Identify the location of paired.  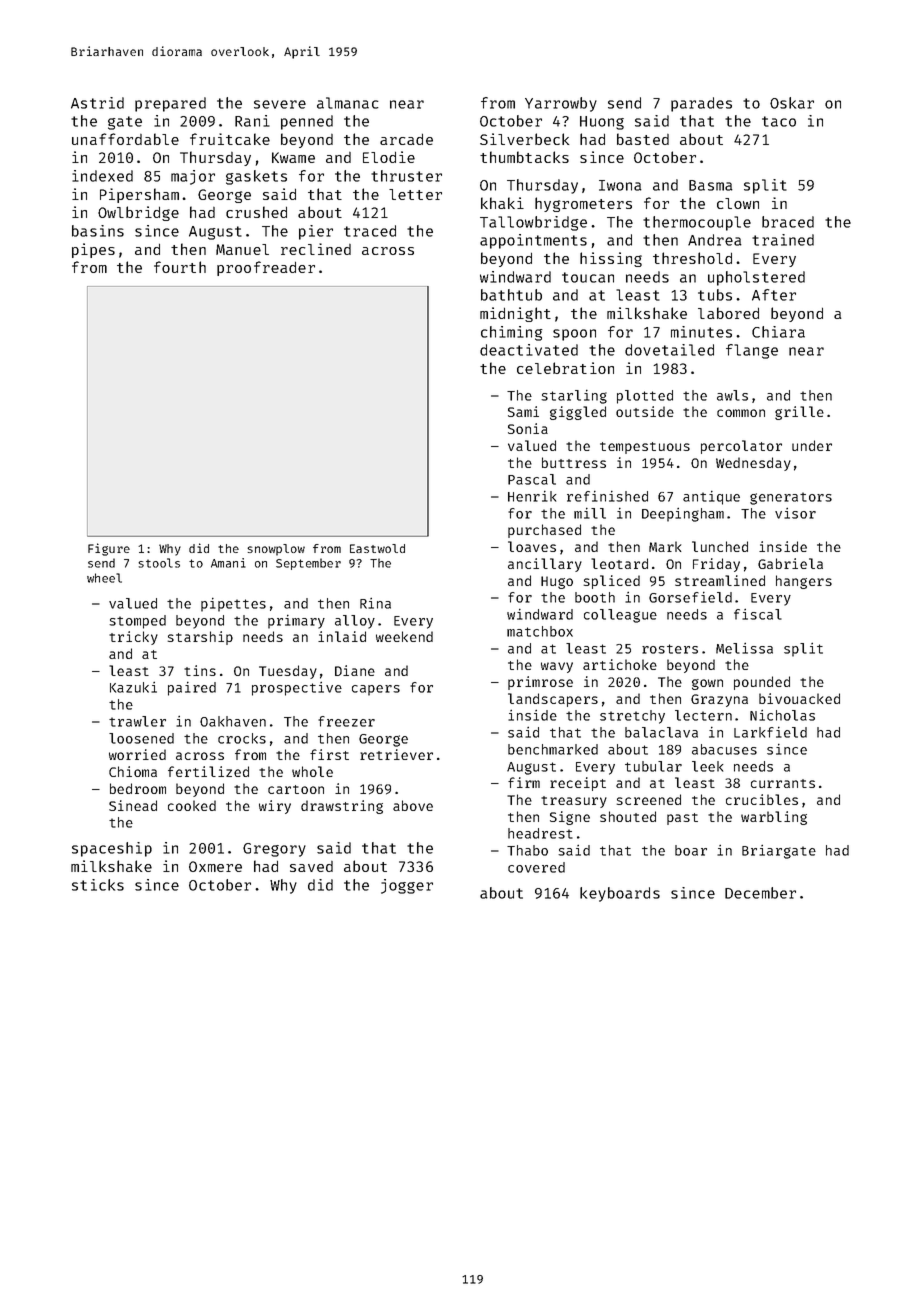
(192, 689).
